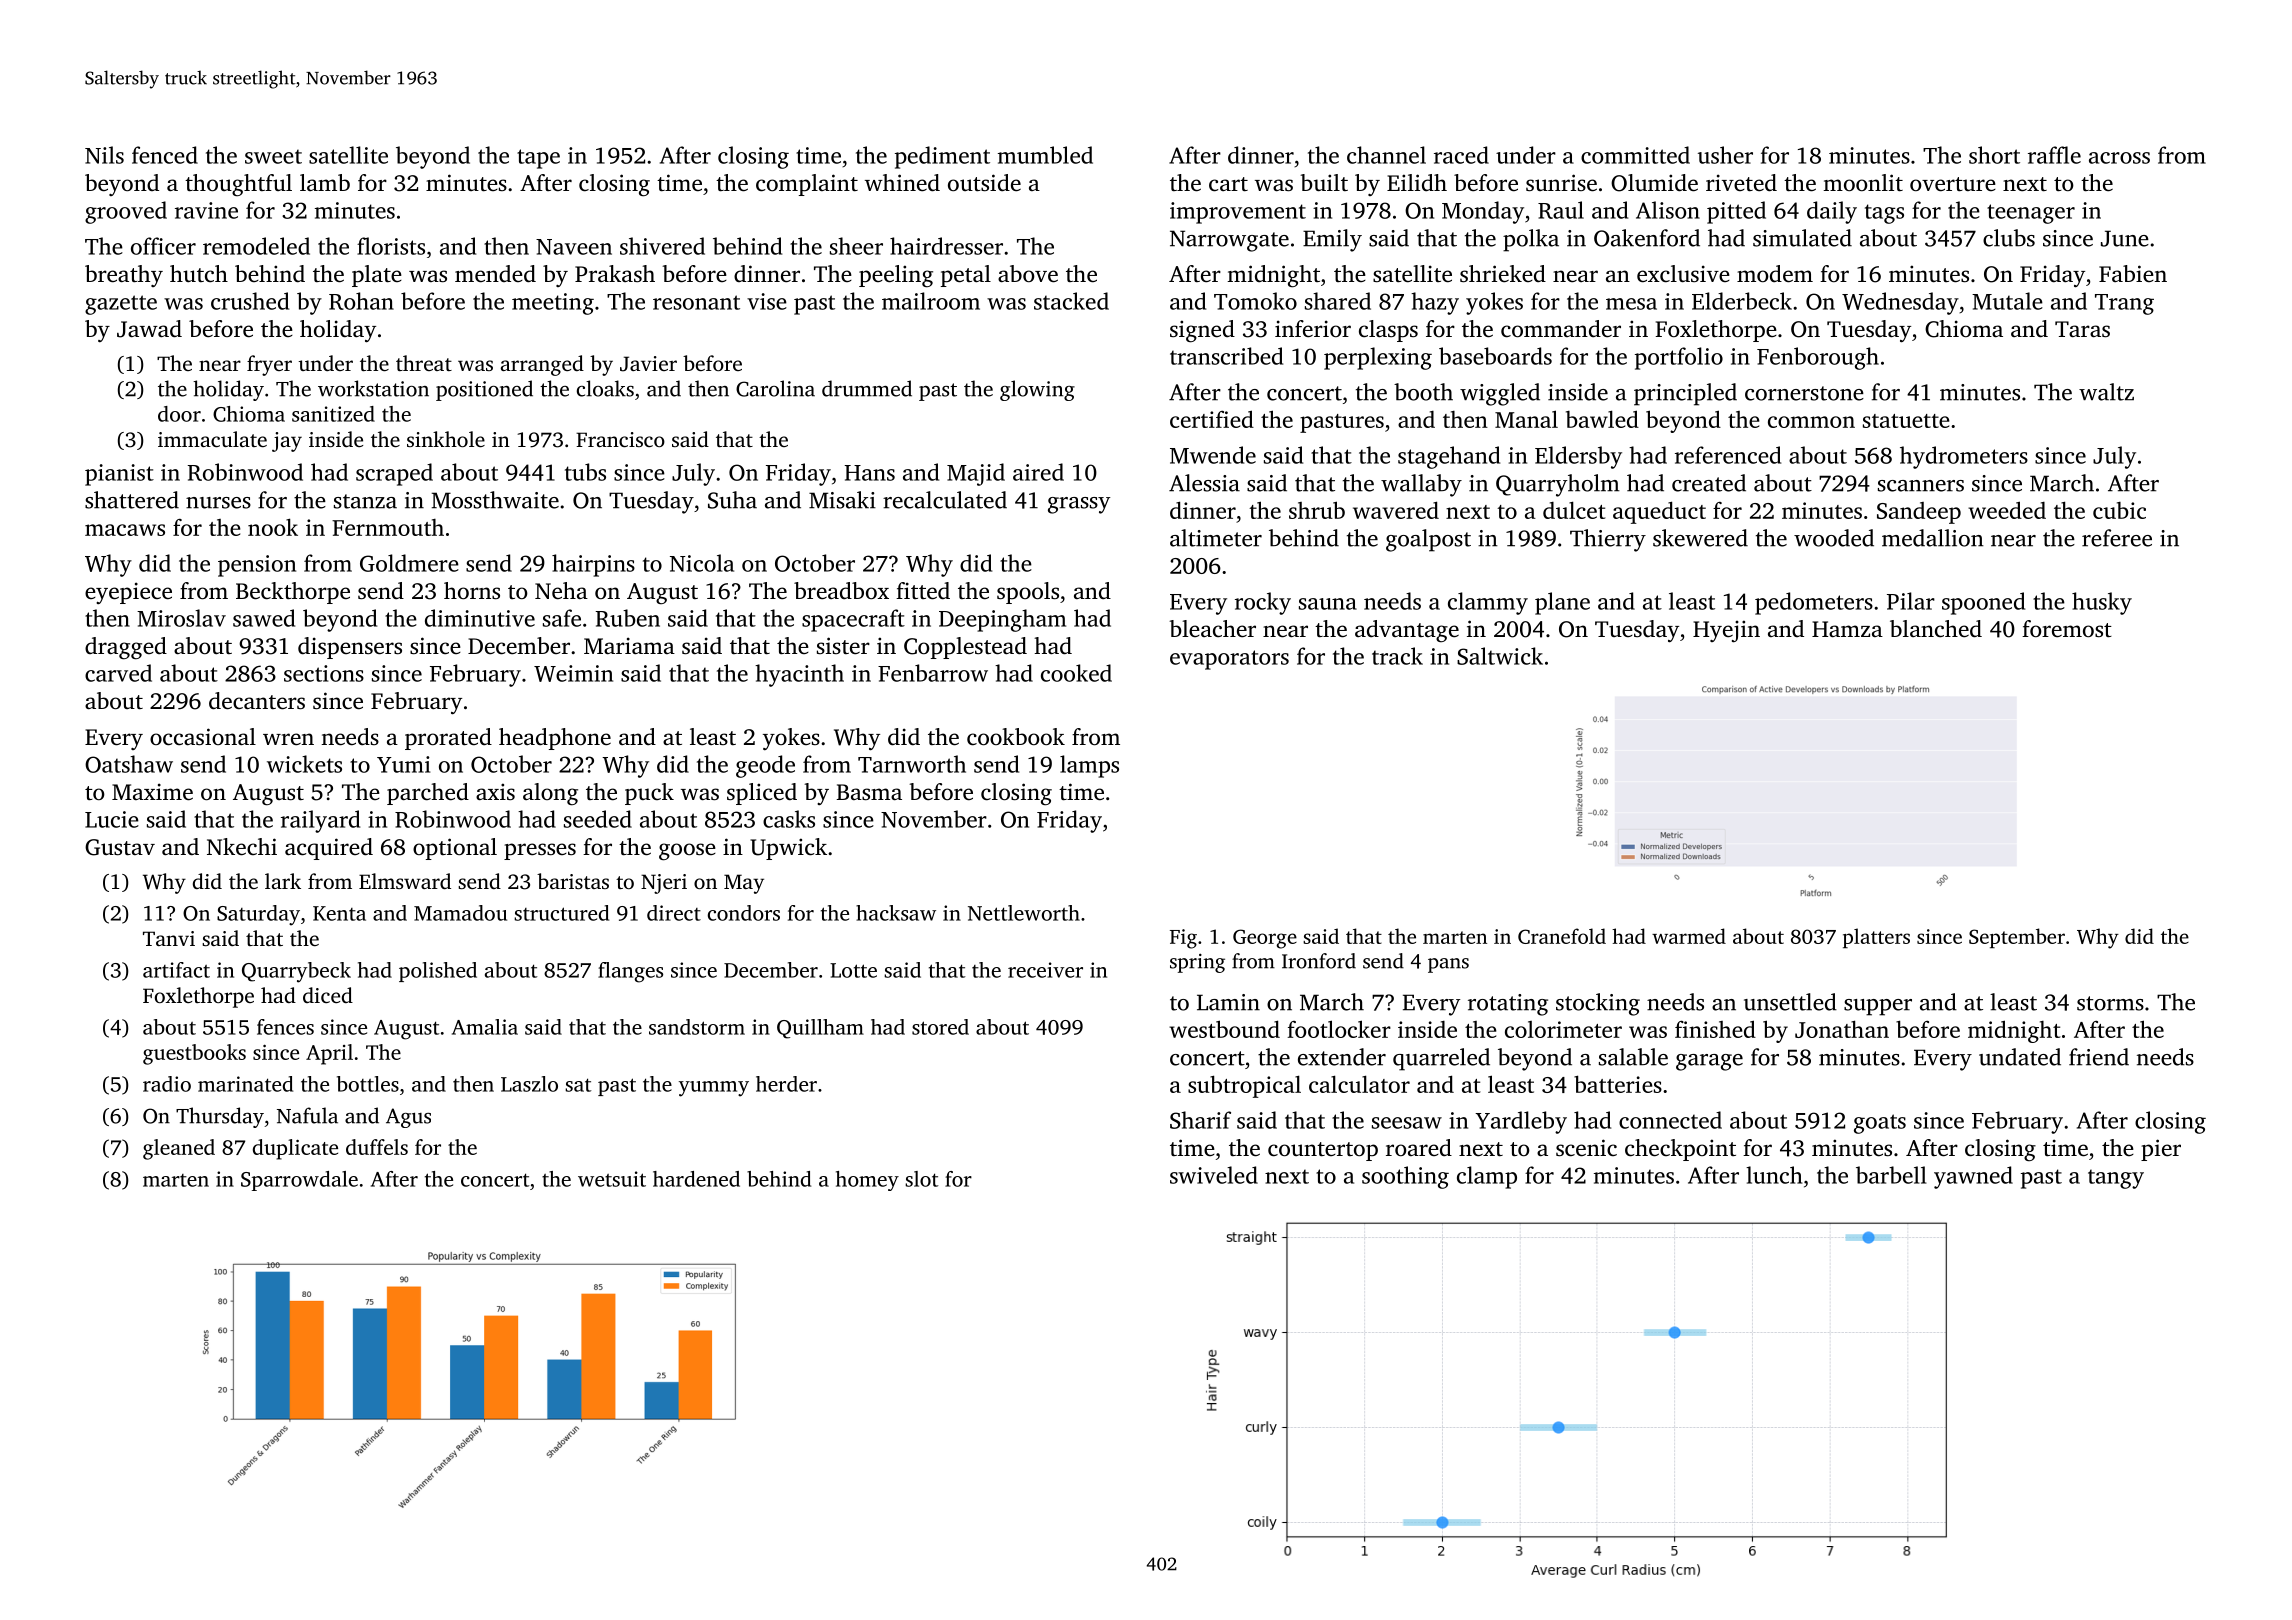 Image resolution: width=2292 pixels, height=1620 pixels. I want to click on Cranefold, so click(1562, 936).
